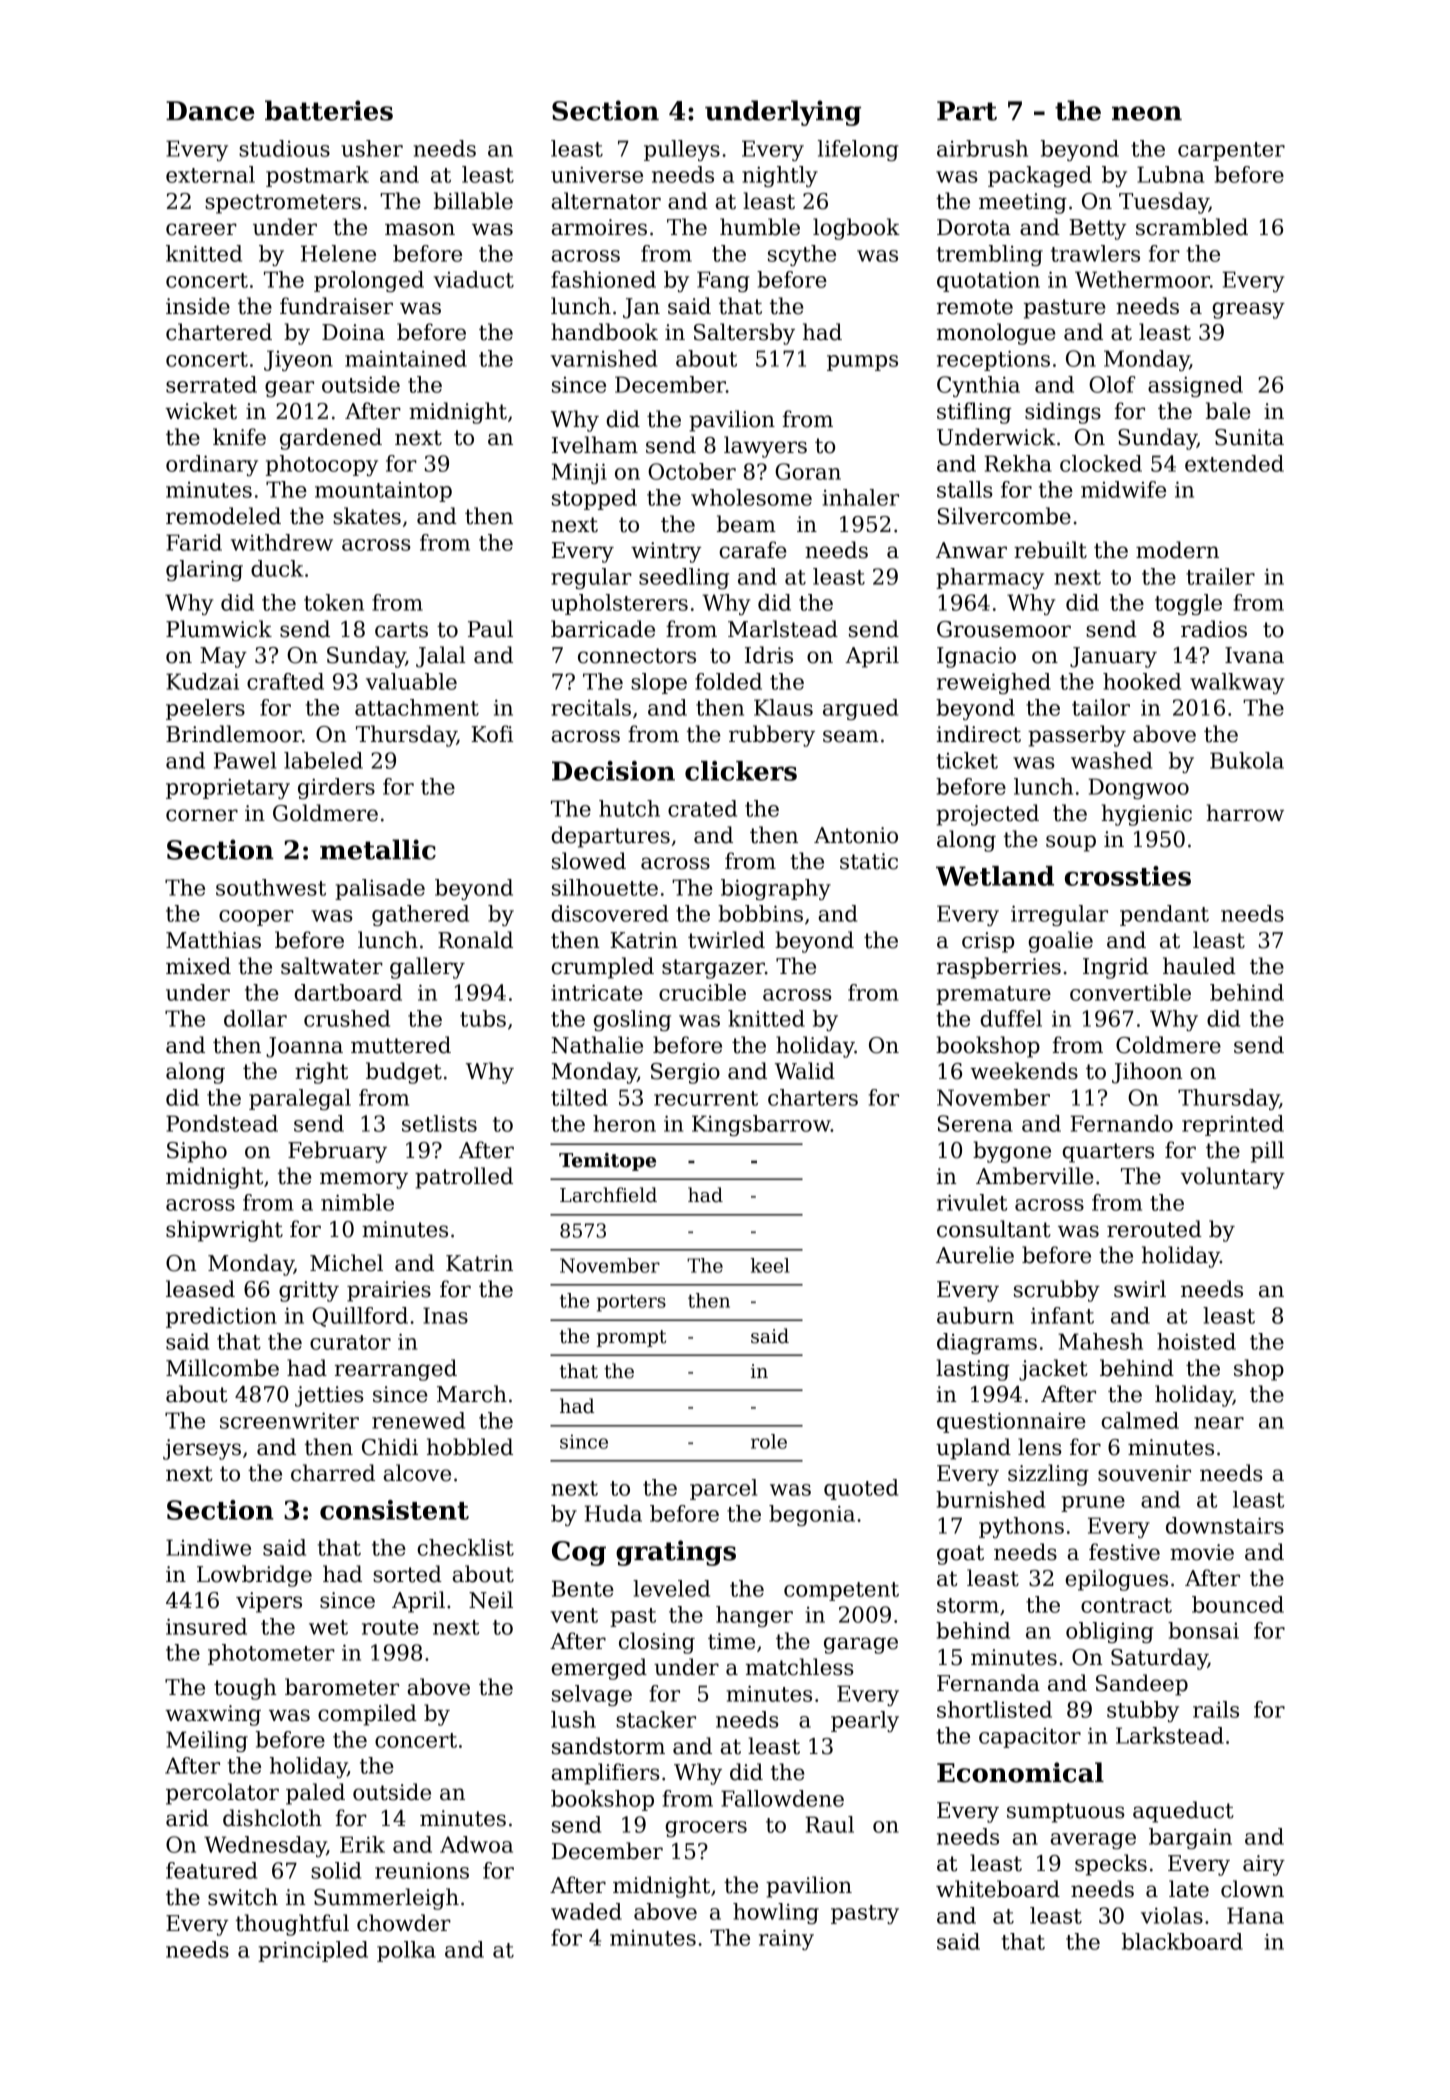 This page has height=2100, width=1450. What do you see at coordinates (300, 1099) in the page?
I see `paralegal` at bounding box center [300, 1099].
